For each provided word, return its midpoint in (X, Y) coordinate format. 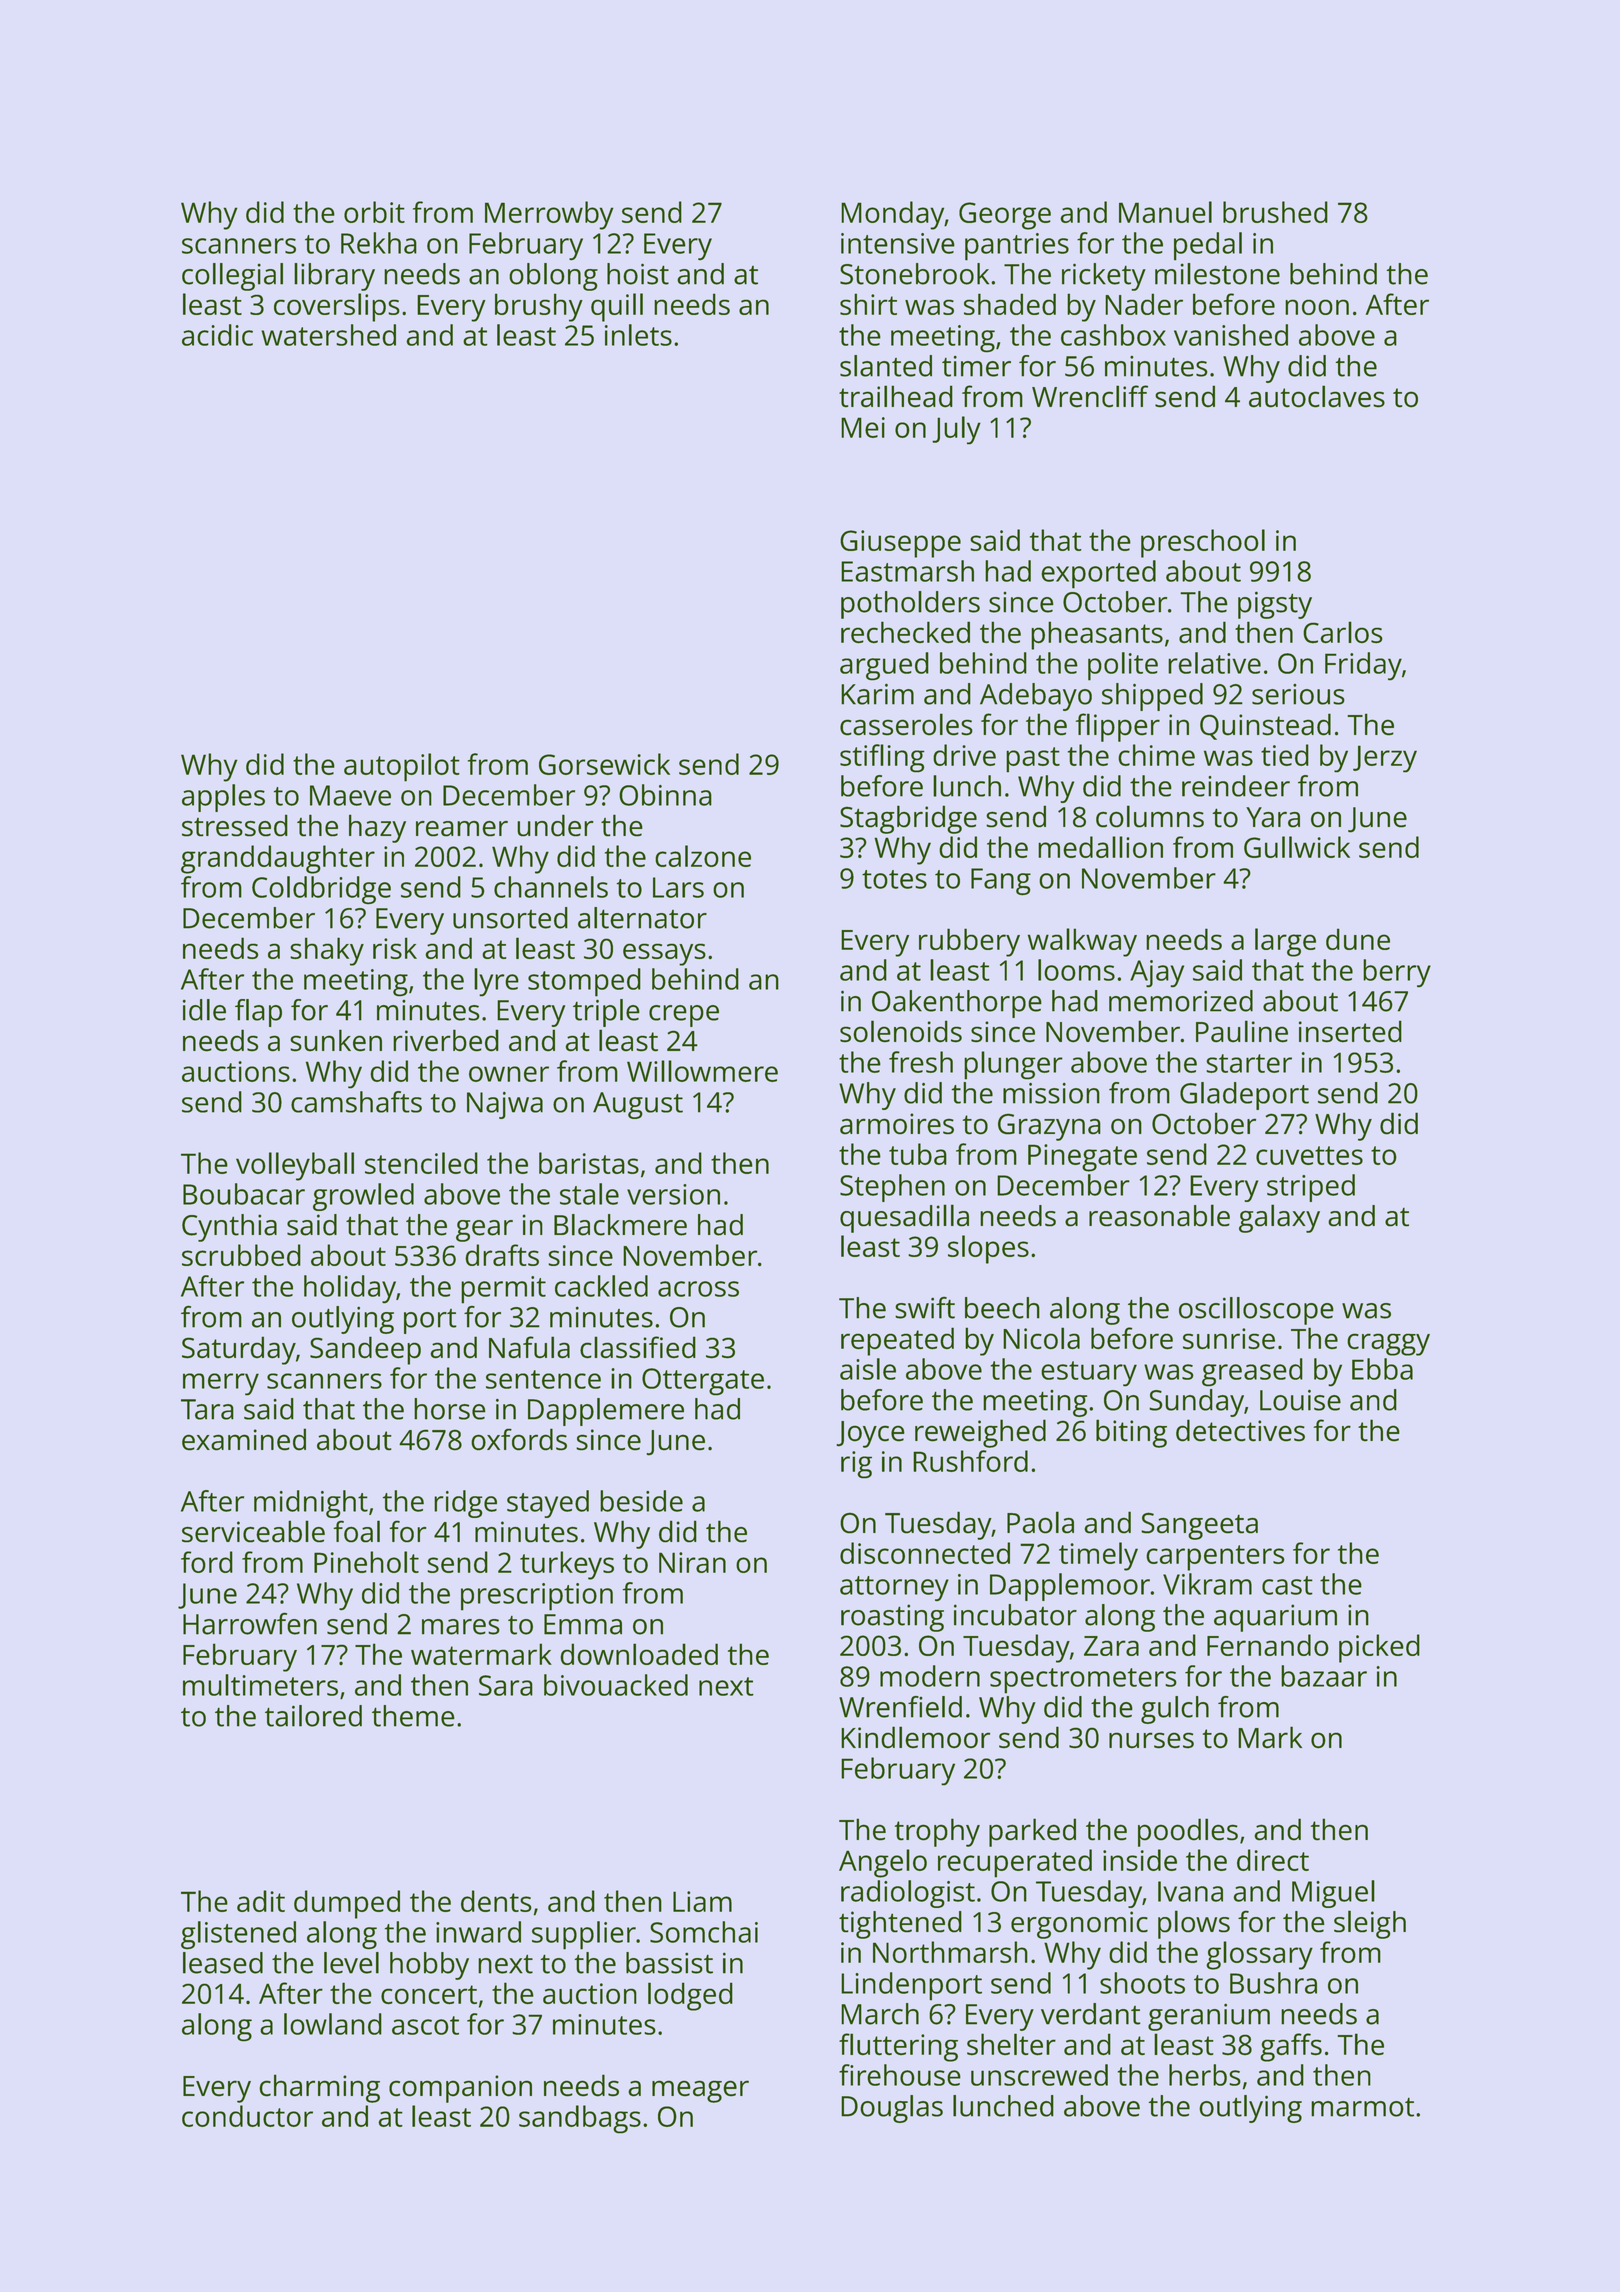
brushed (1275, 212)
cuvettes (1309, 1155)
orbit (374, 212)
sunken (336, 1040)
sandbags (580, 2119)
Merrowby (549, 215)
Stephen (892, 1188)
